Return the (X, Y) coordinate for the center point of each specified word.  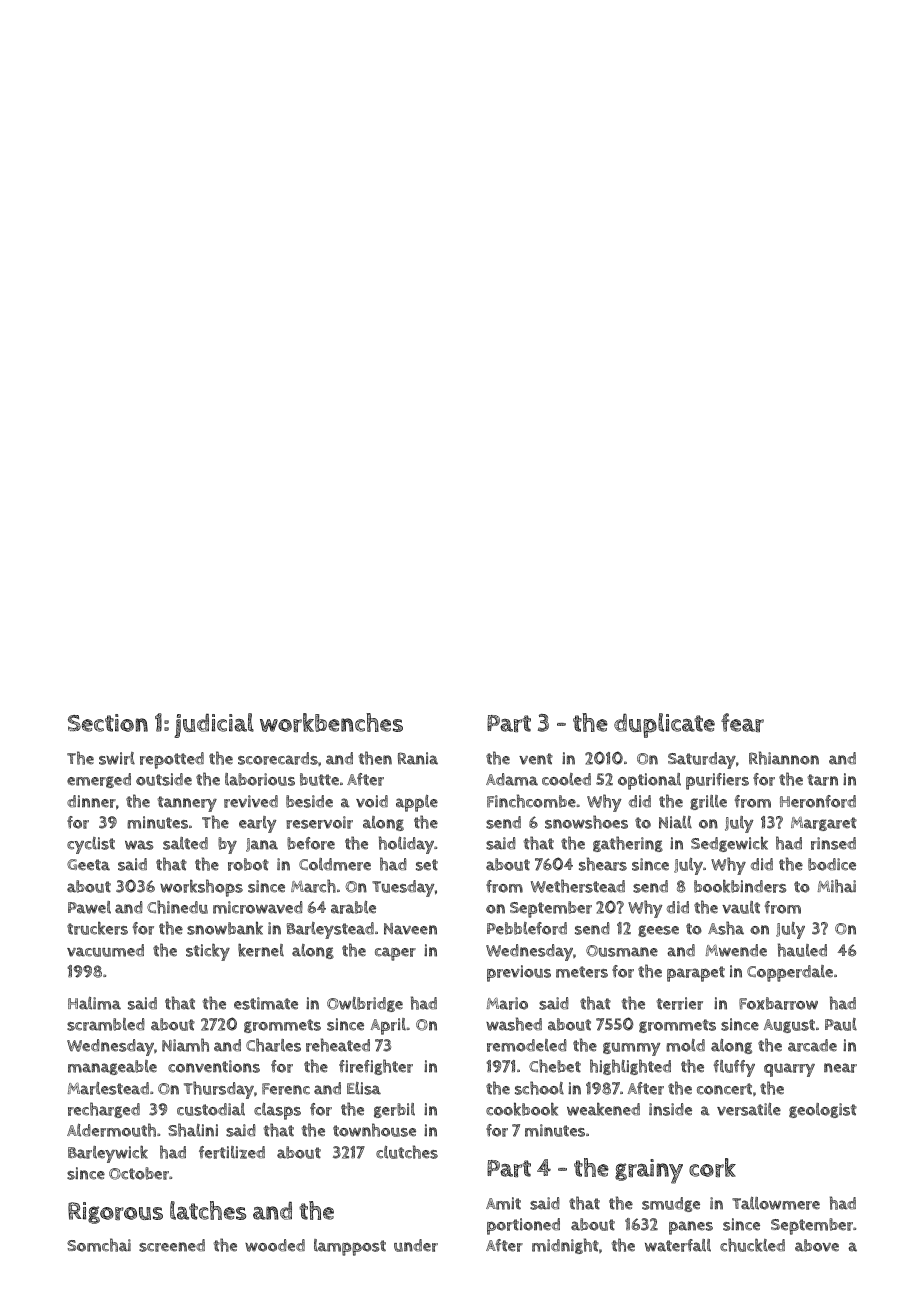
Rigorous (115, 1213)
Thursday (219, 1090)
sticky (208, 952)
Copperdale (790, 973)
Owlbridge (365, 1004)
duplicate (664, 725)
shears (603, 864)
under (416, 1245)
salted (185, 843)
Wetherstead (578, 886)
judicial (214, 725)
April (388, 1026)
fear (742, 722)
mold (685, 1045)
